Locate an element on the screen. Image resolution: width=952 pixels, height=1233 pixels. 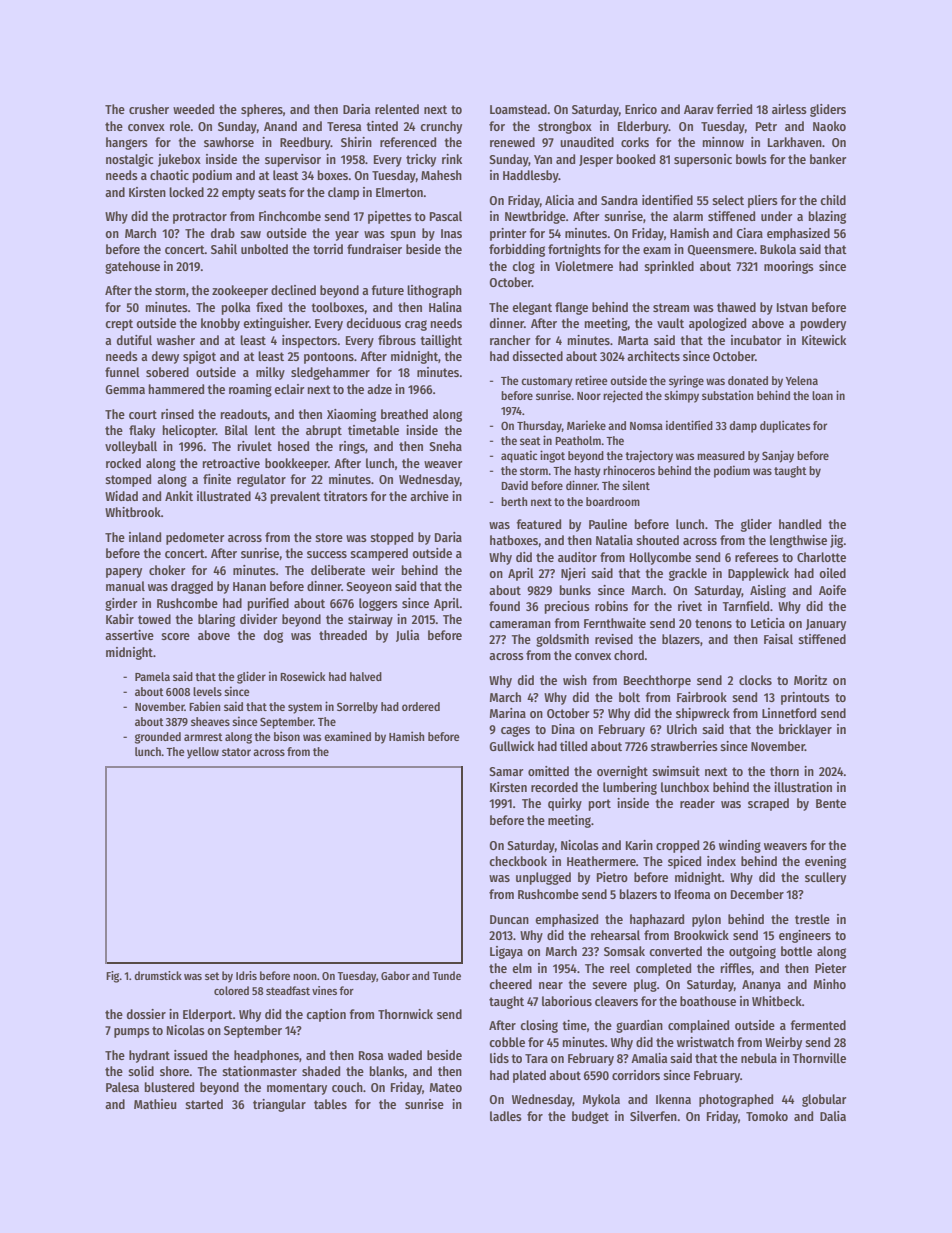
customary is located at coordinates (547, 382).
